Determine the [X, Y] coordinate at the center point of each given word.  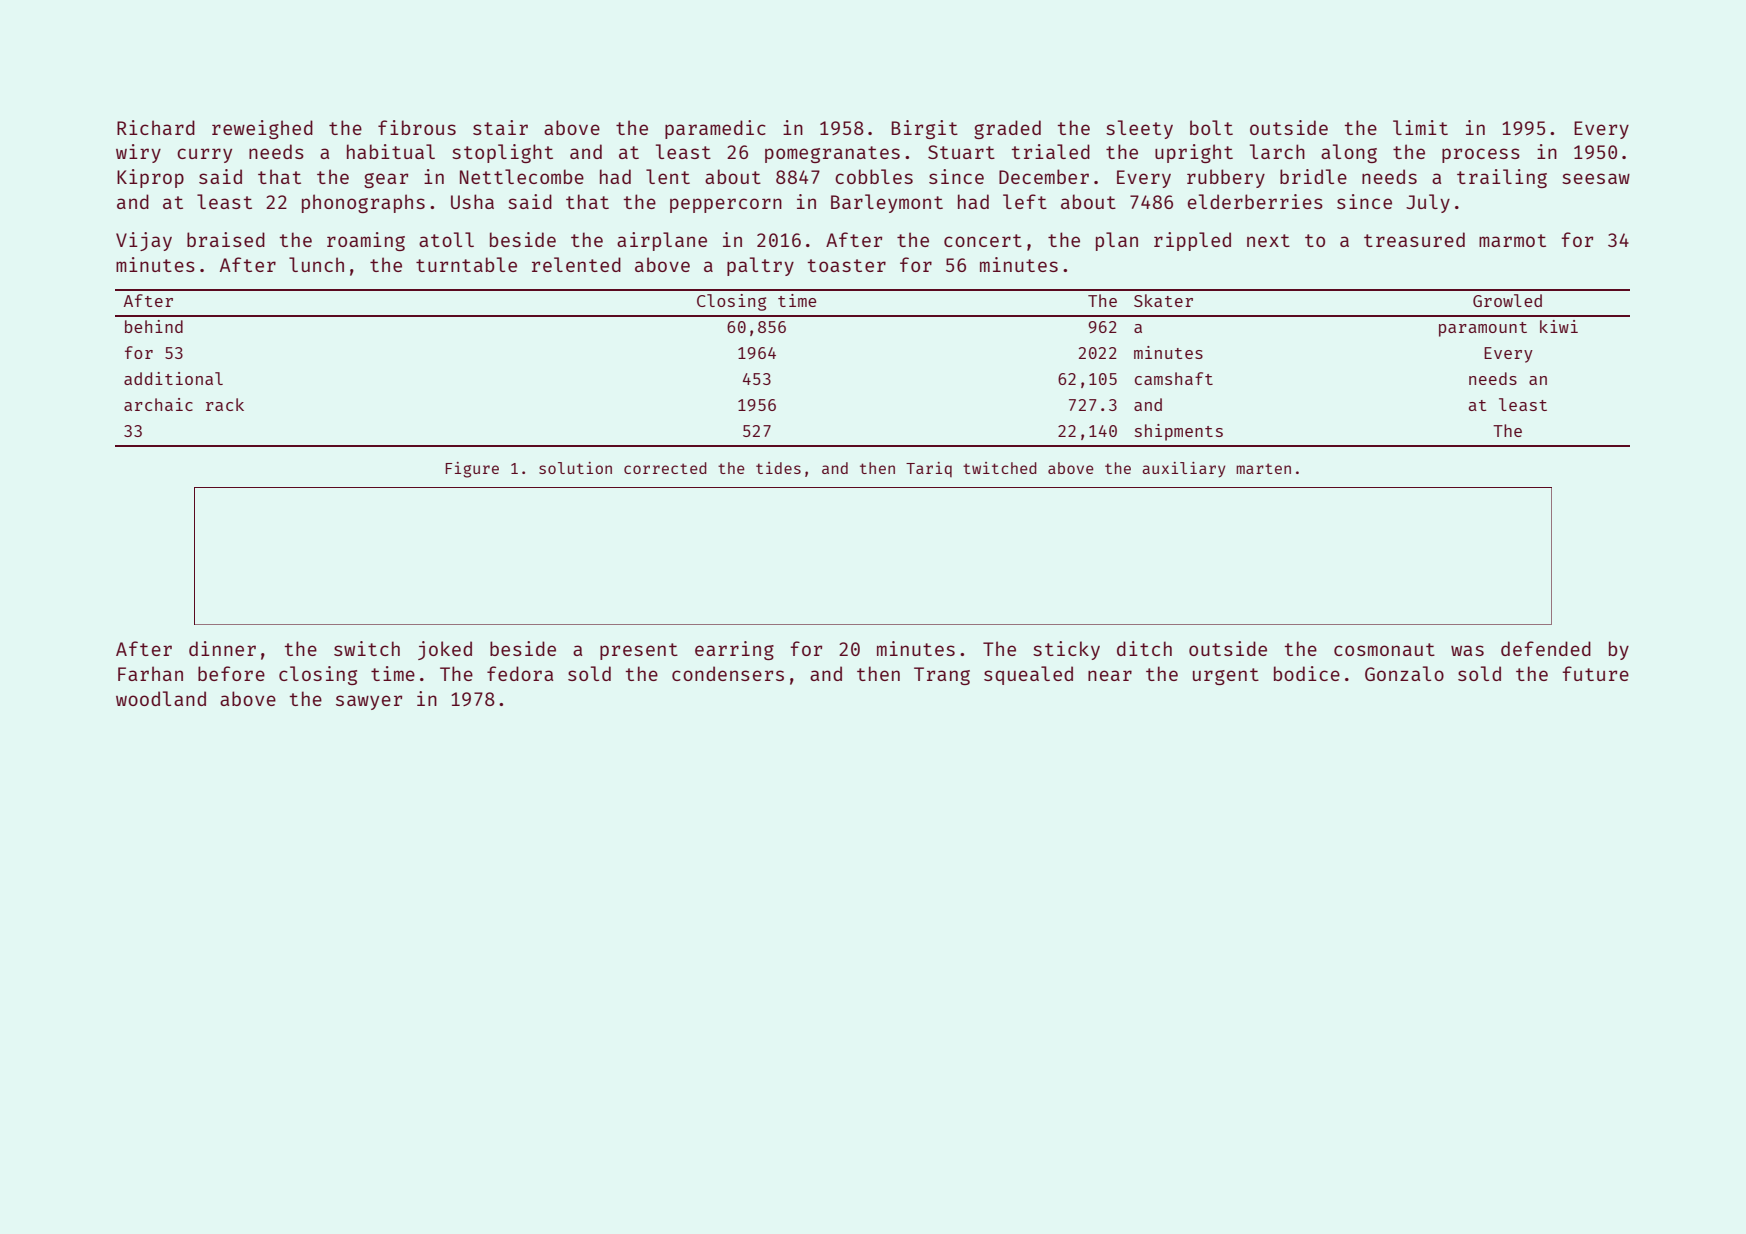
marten [1263, 468]
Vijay [144, 241]
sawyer [369, 702]
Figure [472, 470]
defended [1546, 648]
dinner [222, 648]
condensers [728, 673]
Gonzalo [1404, 673]
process [1481, 155]
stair [500, 127]
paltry [760, 266]
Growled [1507, 300]
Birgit [925, 129]
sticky [1066, 650]
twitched [1000, 468]
